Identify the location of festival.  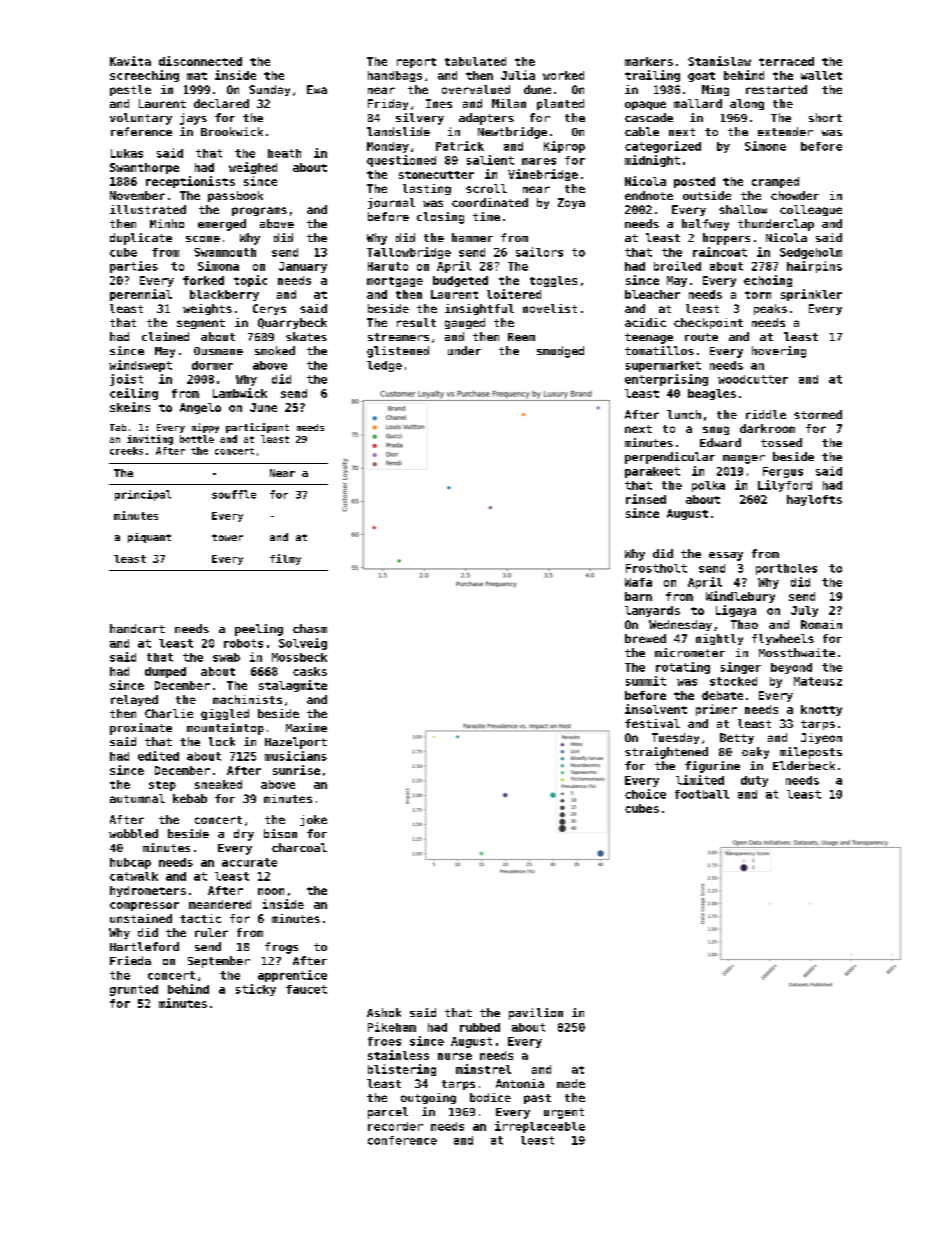
(652, 723).
